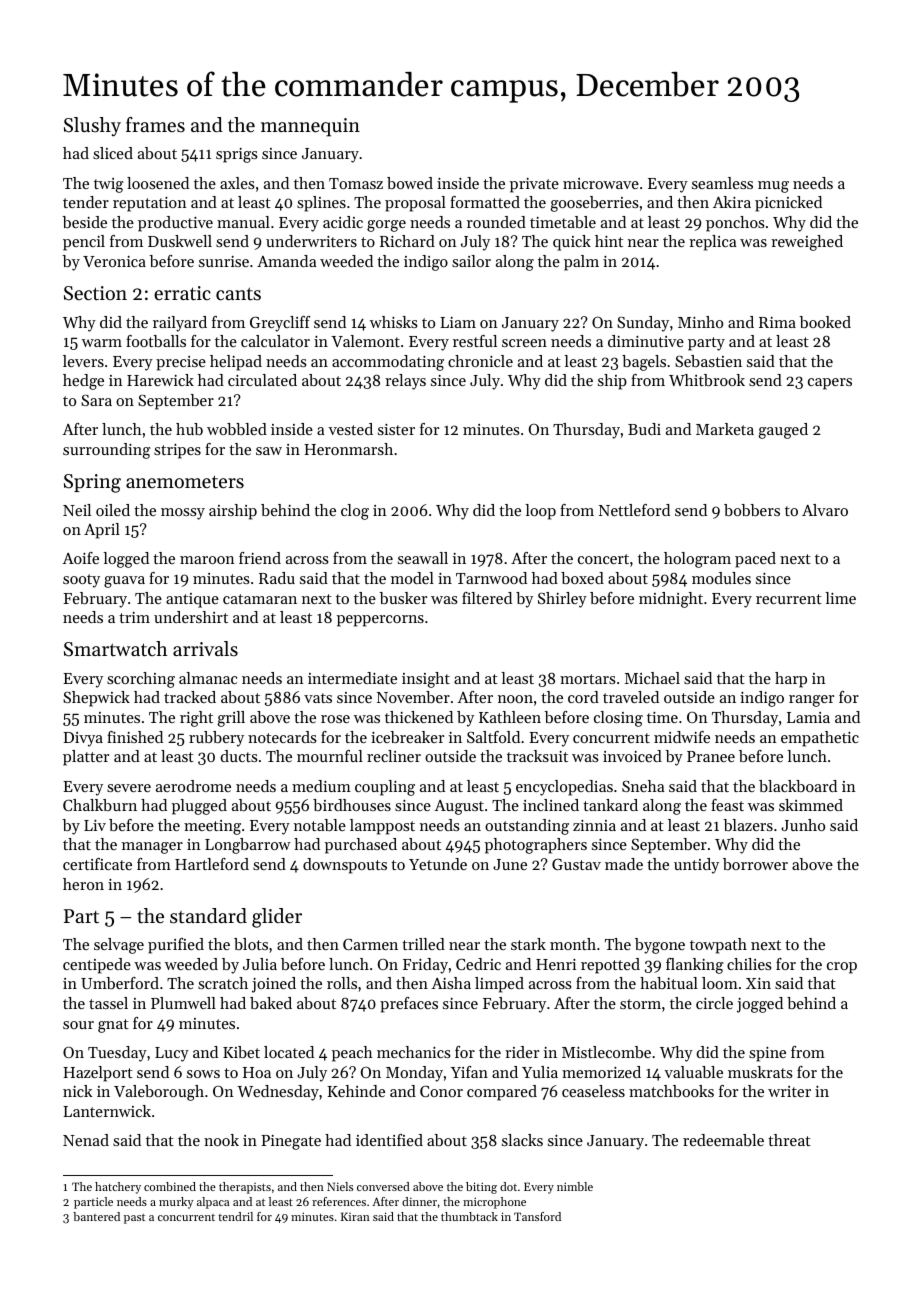  Describe the element at coordinates (588, 679) in the screenshot. I see `mortars` at that location.
